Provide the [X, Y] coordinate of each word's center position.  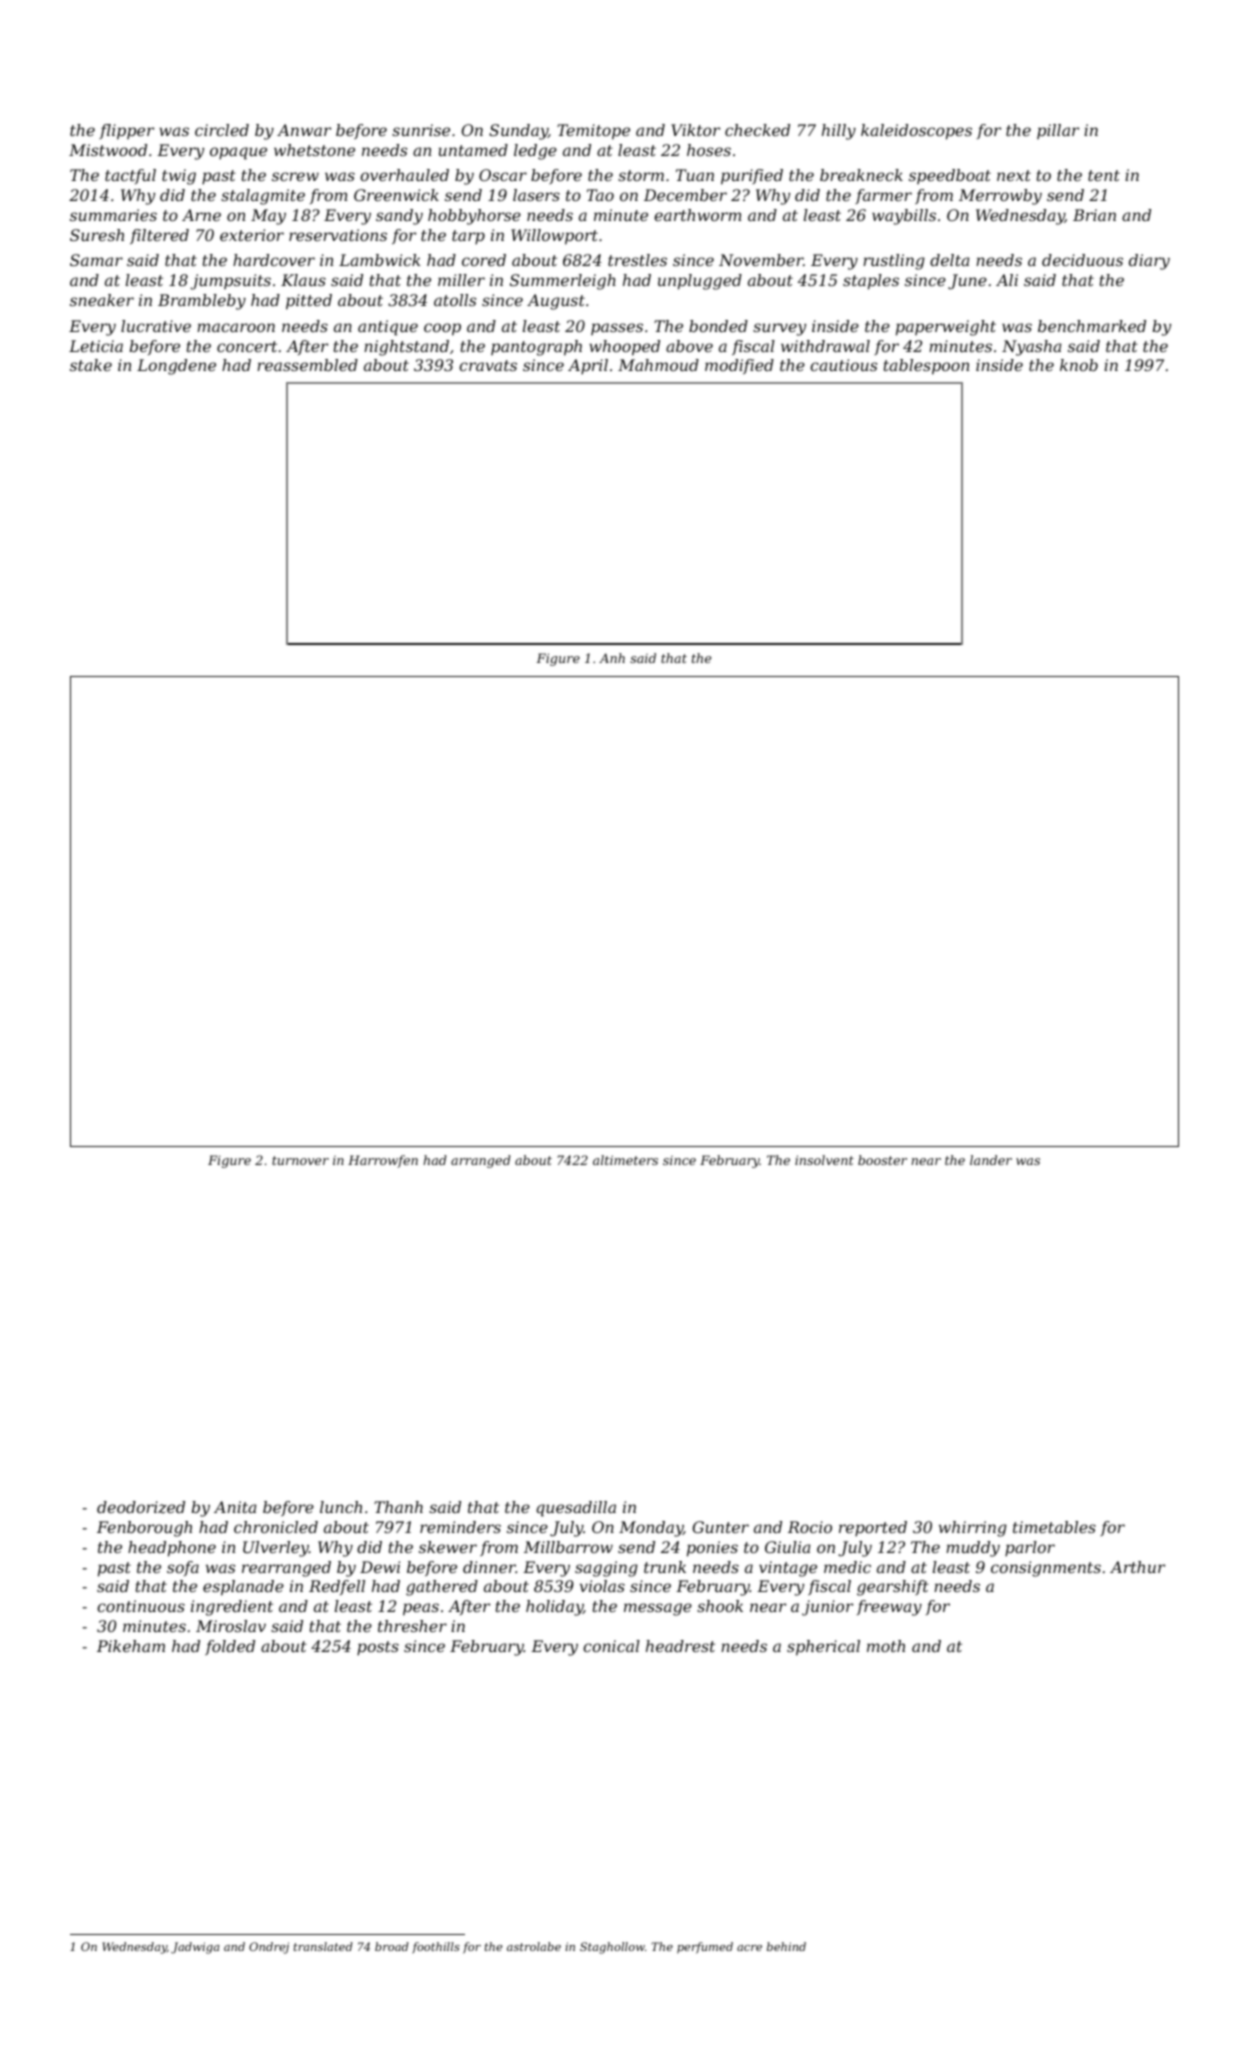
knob [1079, 365]
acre [749, 1948]
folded [230, 1647]
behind [786, 1946]
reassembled [307, 365]
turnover [300, 1160]
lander [991, 1160]
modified [739, 366]
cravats [488, 365]
